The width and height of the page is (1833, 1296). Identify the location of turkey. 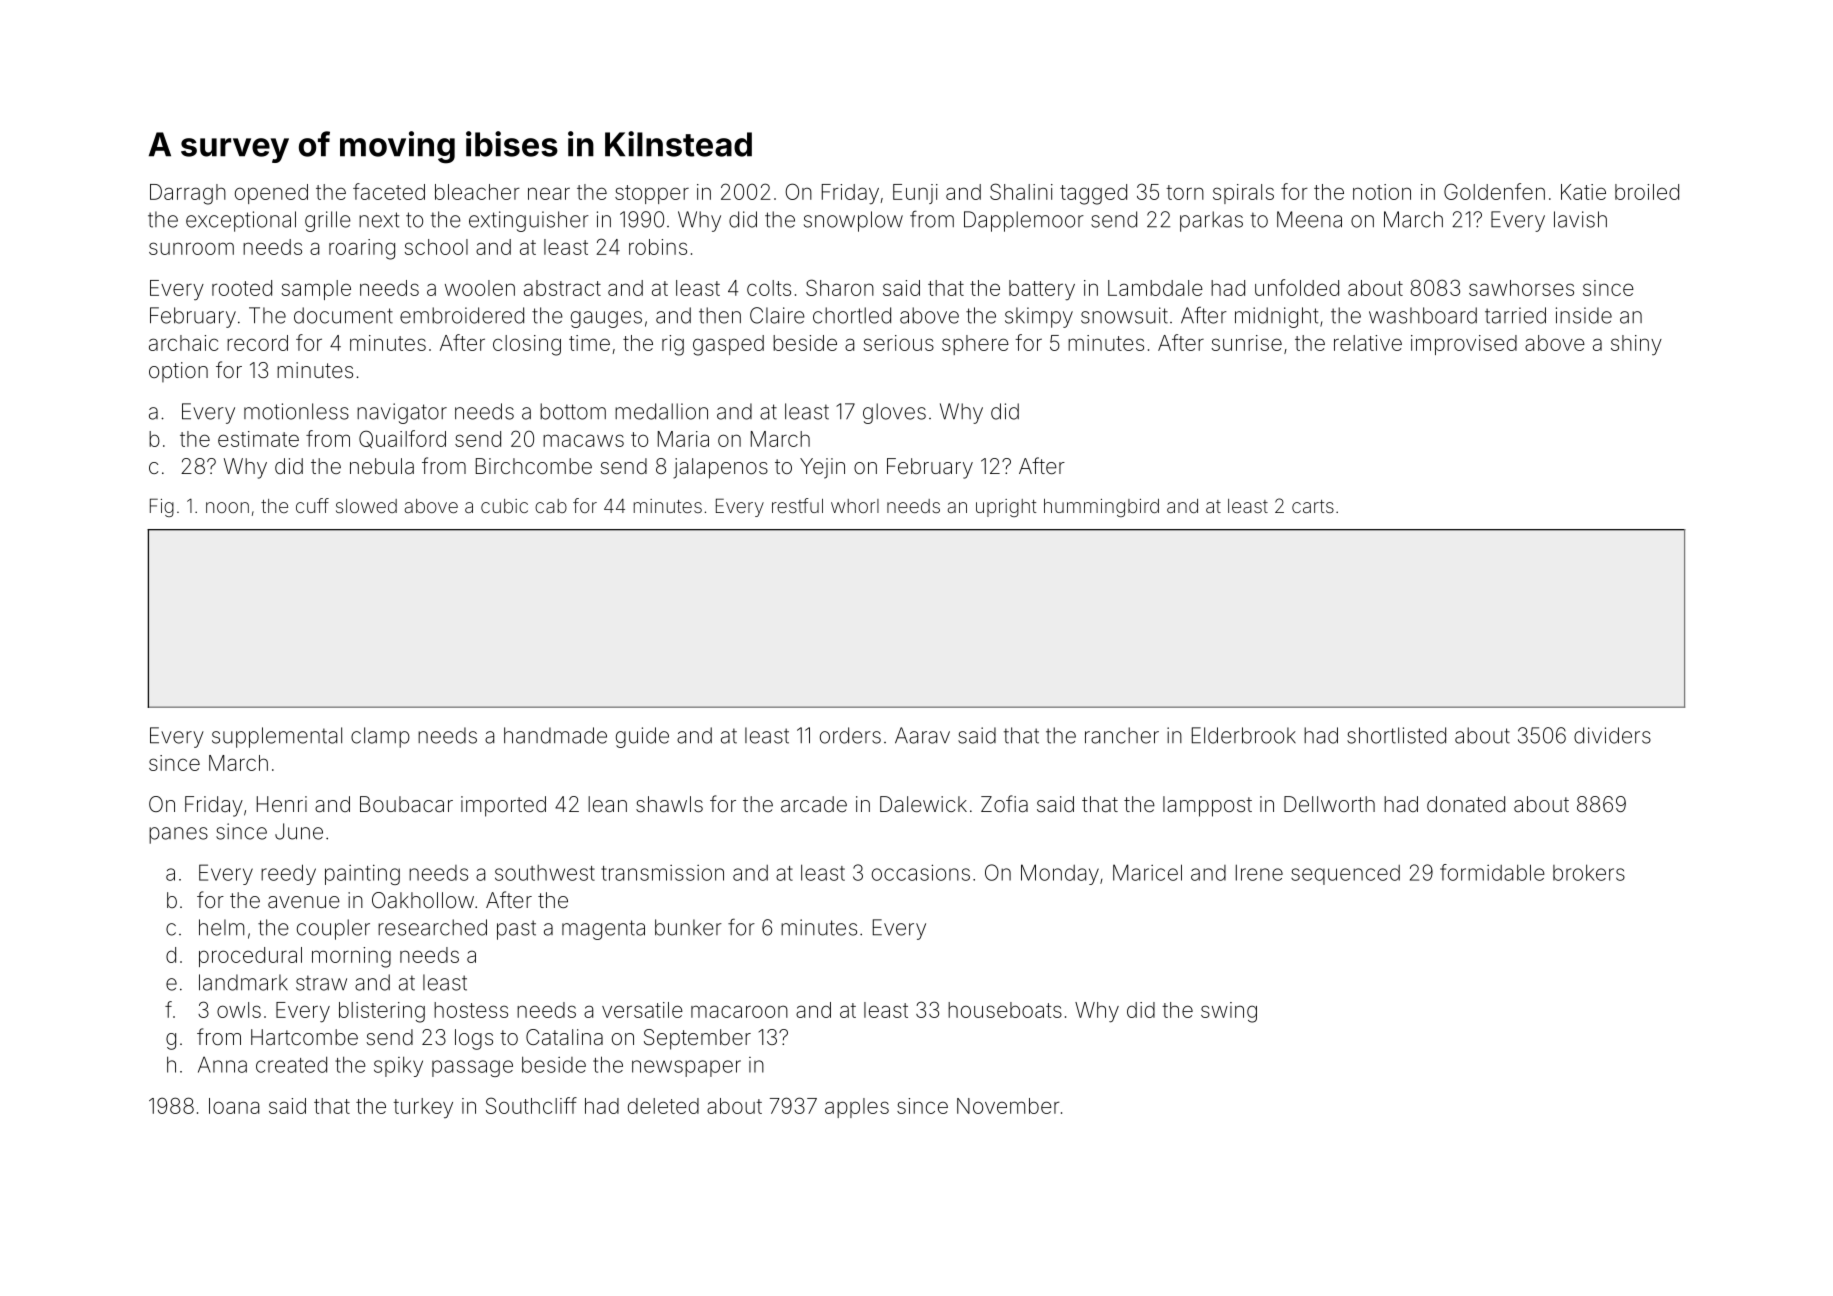
(423, 1108).
